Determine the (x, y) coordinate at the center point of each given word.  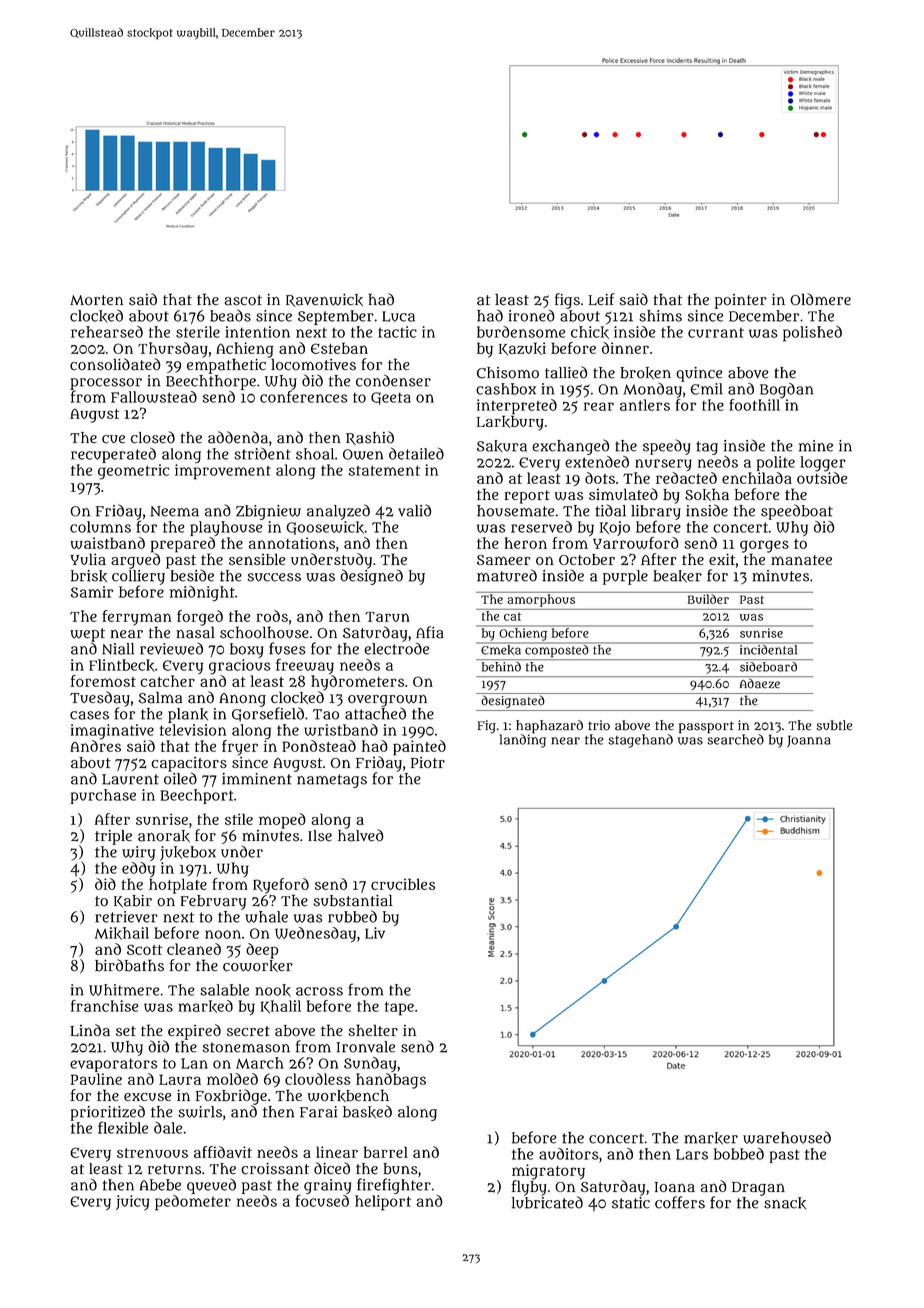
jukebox (188, 853)
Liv (375, 933)
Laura (180, 1079)
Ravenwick (324, 300)
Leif (602, 299)
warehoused (787, 1137)
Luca (398, 316)
